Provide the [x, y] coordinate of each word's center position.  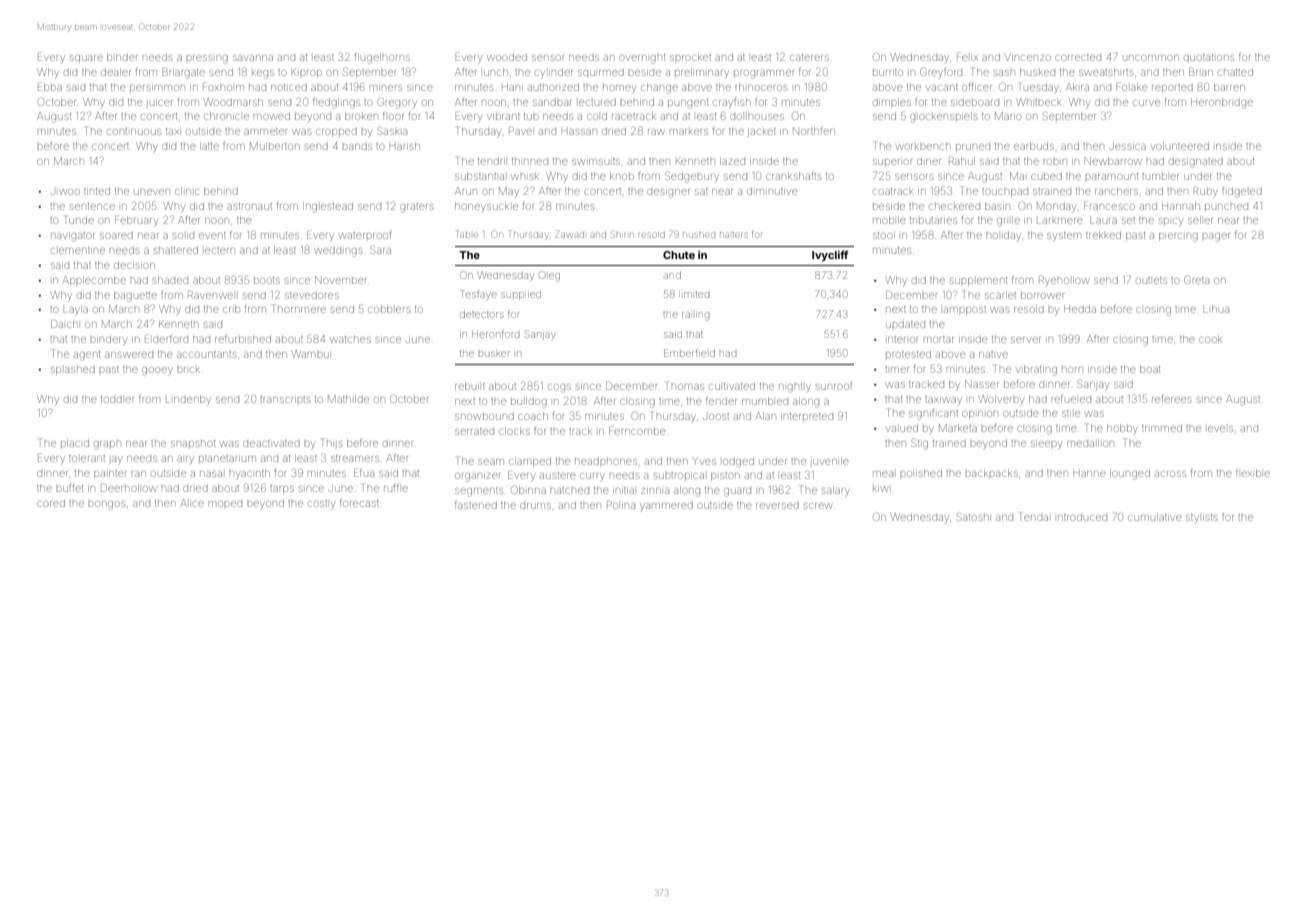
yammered [666, 507]
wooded [507, 58]
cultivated [732, 386]
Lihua [1216, 309]
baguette [135, 296]
